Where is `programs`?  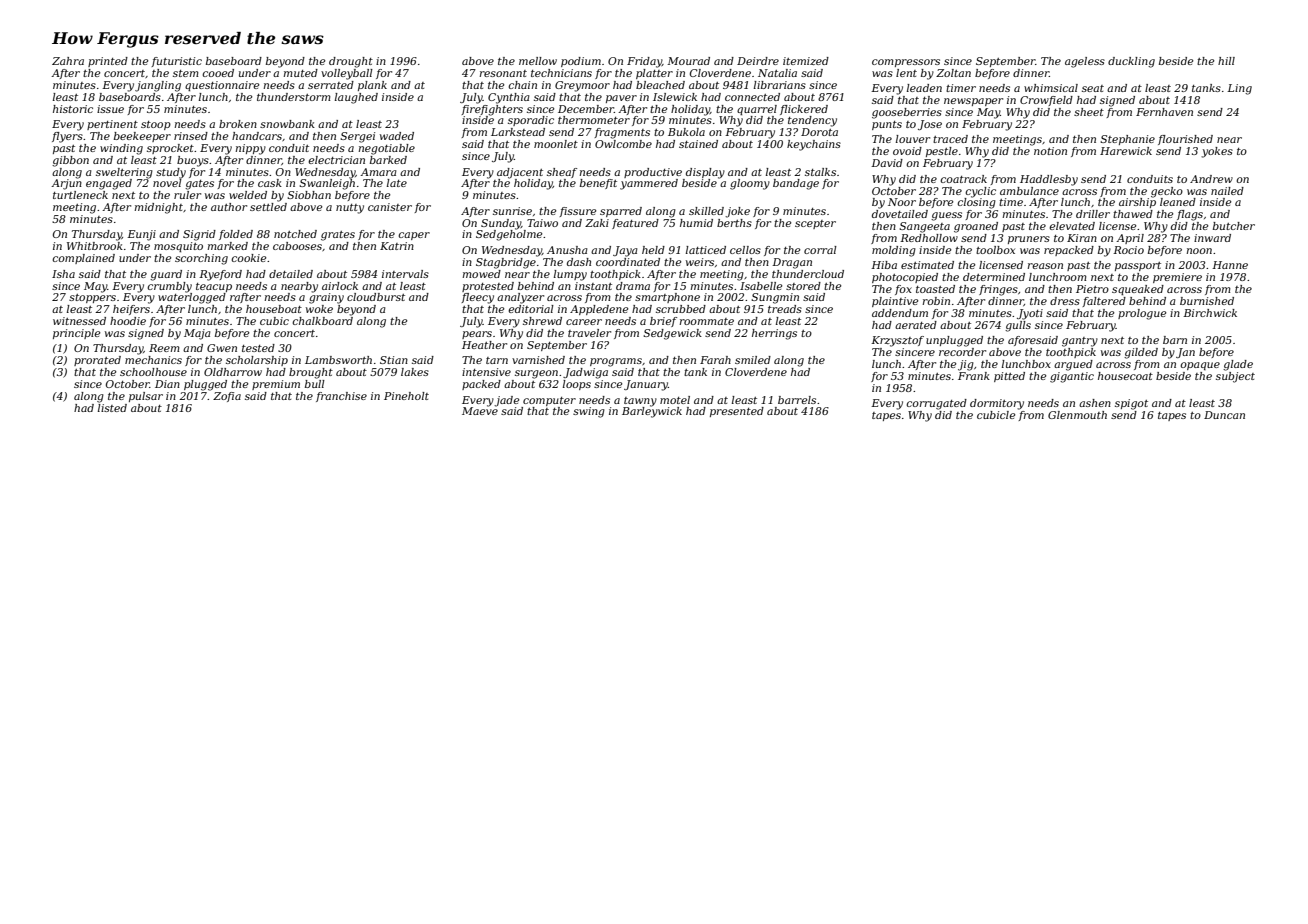 programs is located at coordinates (616, 362).
